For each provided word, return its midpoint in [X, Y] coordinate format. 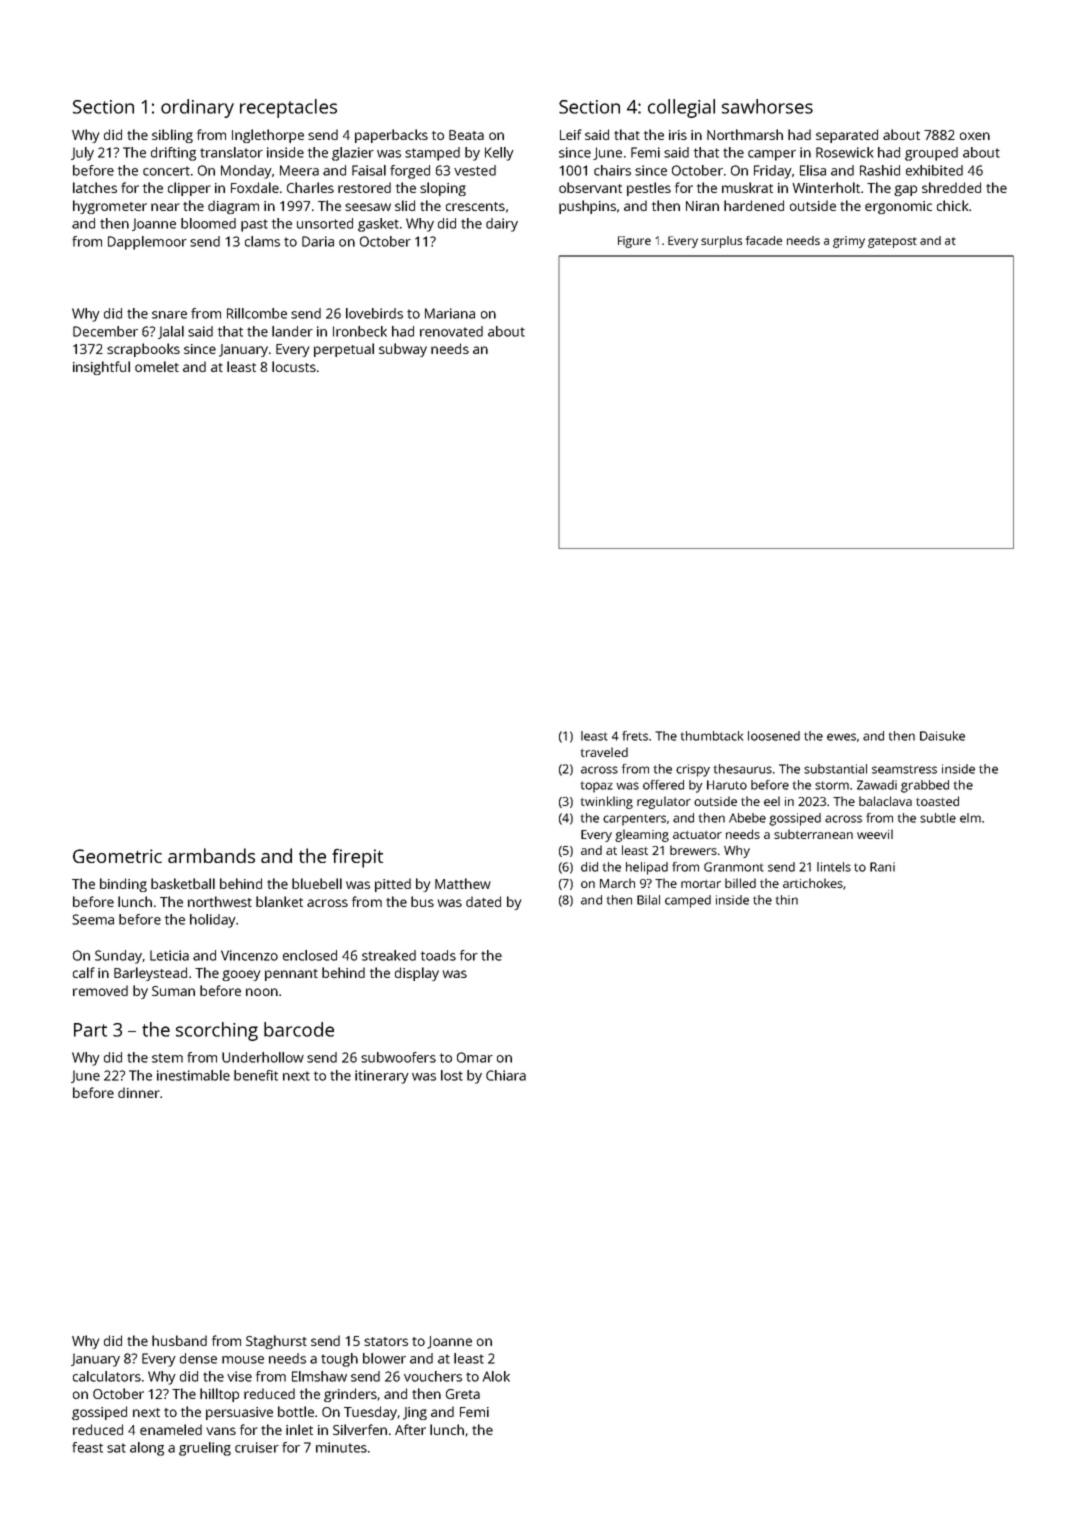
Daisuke [942, 736]
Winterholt [826, 187]
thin [787, 900]
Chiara [506, 1075]
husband [179, 1340]
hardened [754, 205]
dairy [502, 225]
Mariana [450, 313]
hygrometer [110, 207]
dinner [139, 1092]
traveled [604, 752]
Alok [496, 1376]
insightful [101, 368]
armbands [211, 855]
